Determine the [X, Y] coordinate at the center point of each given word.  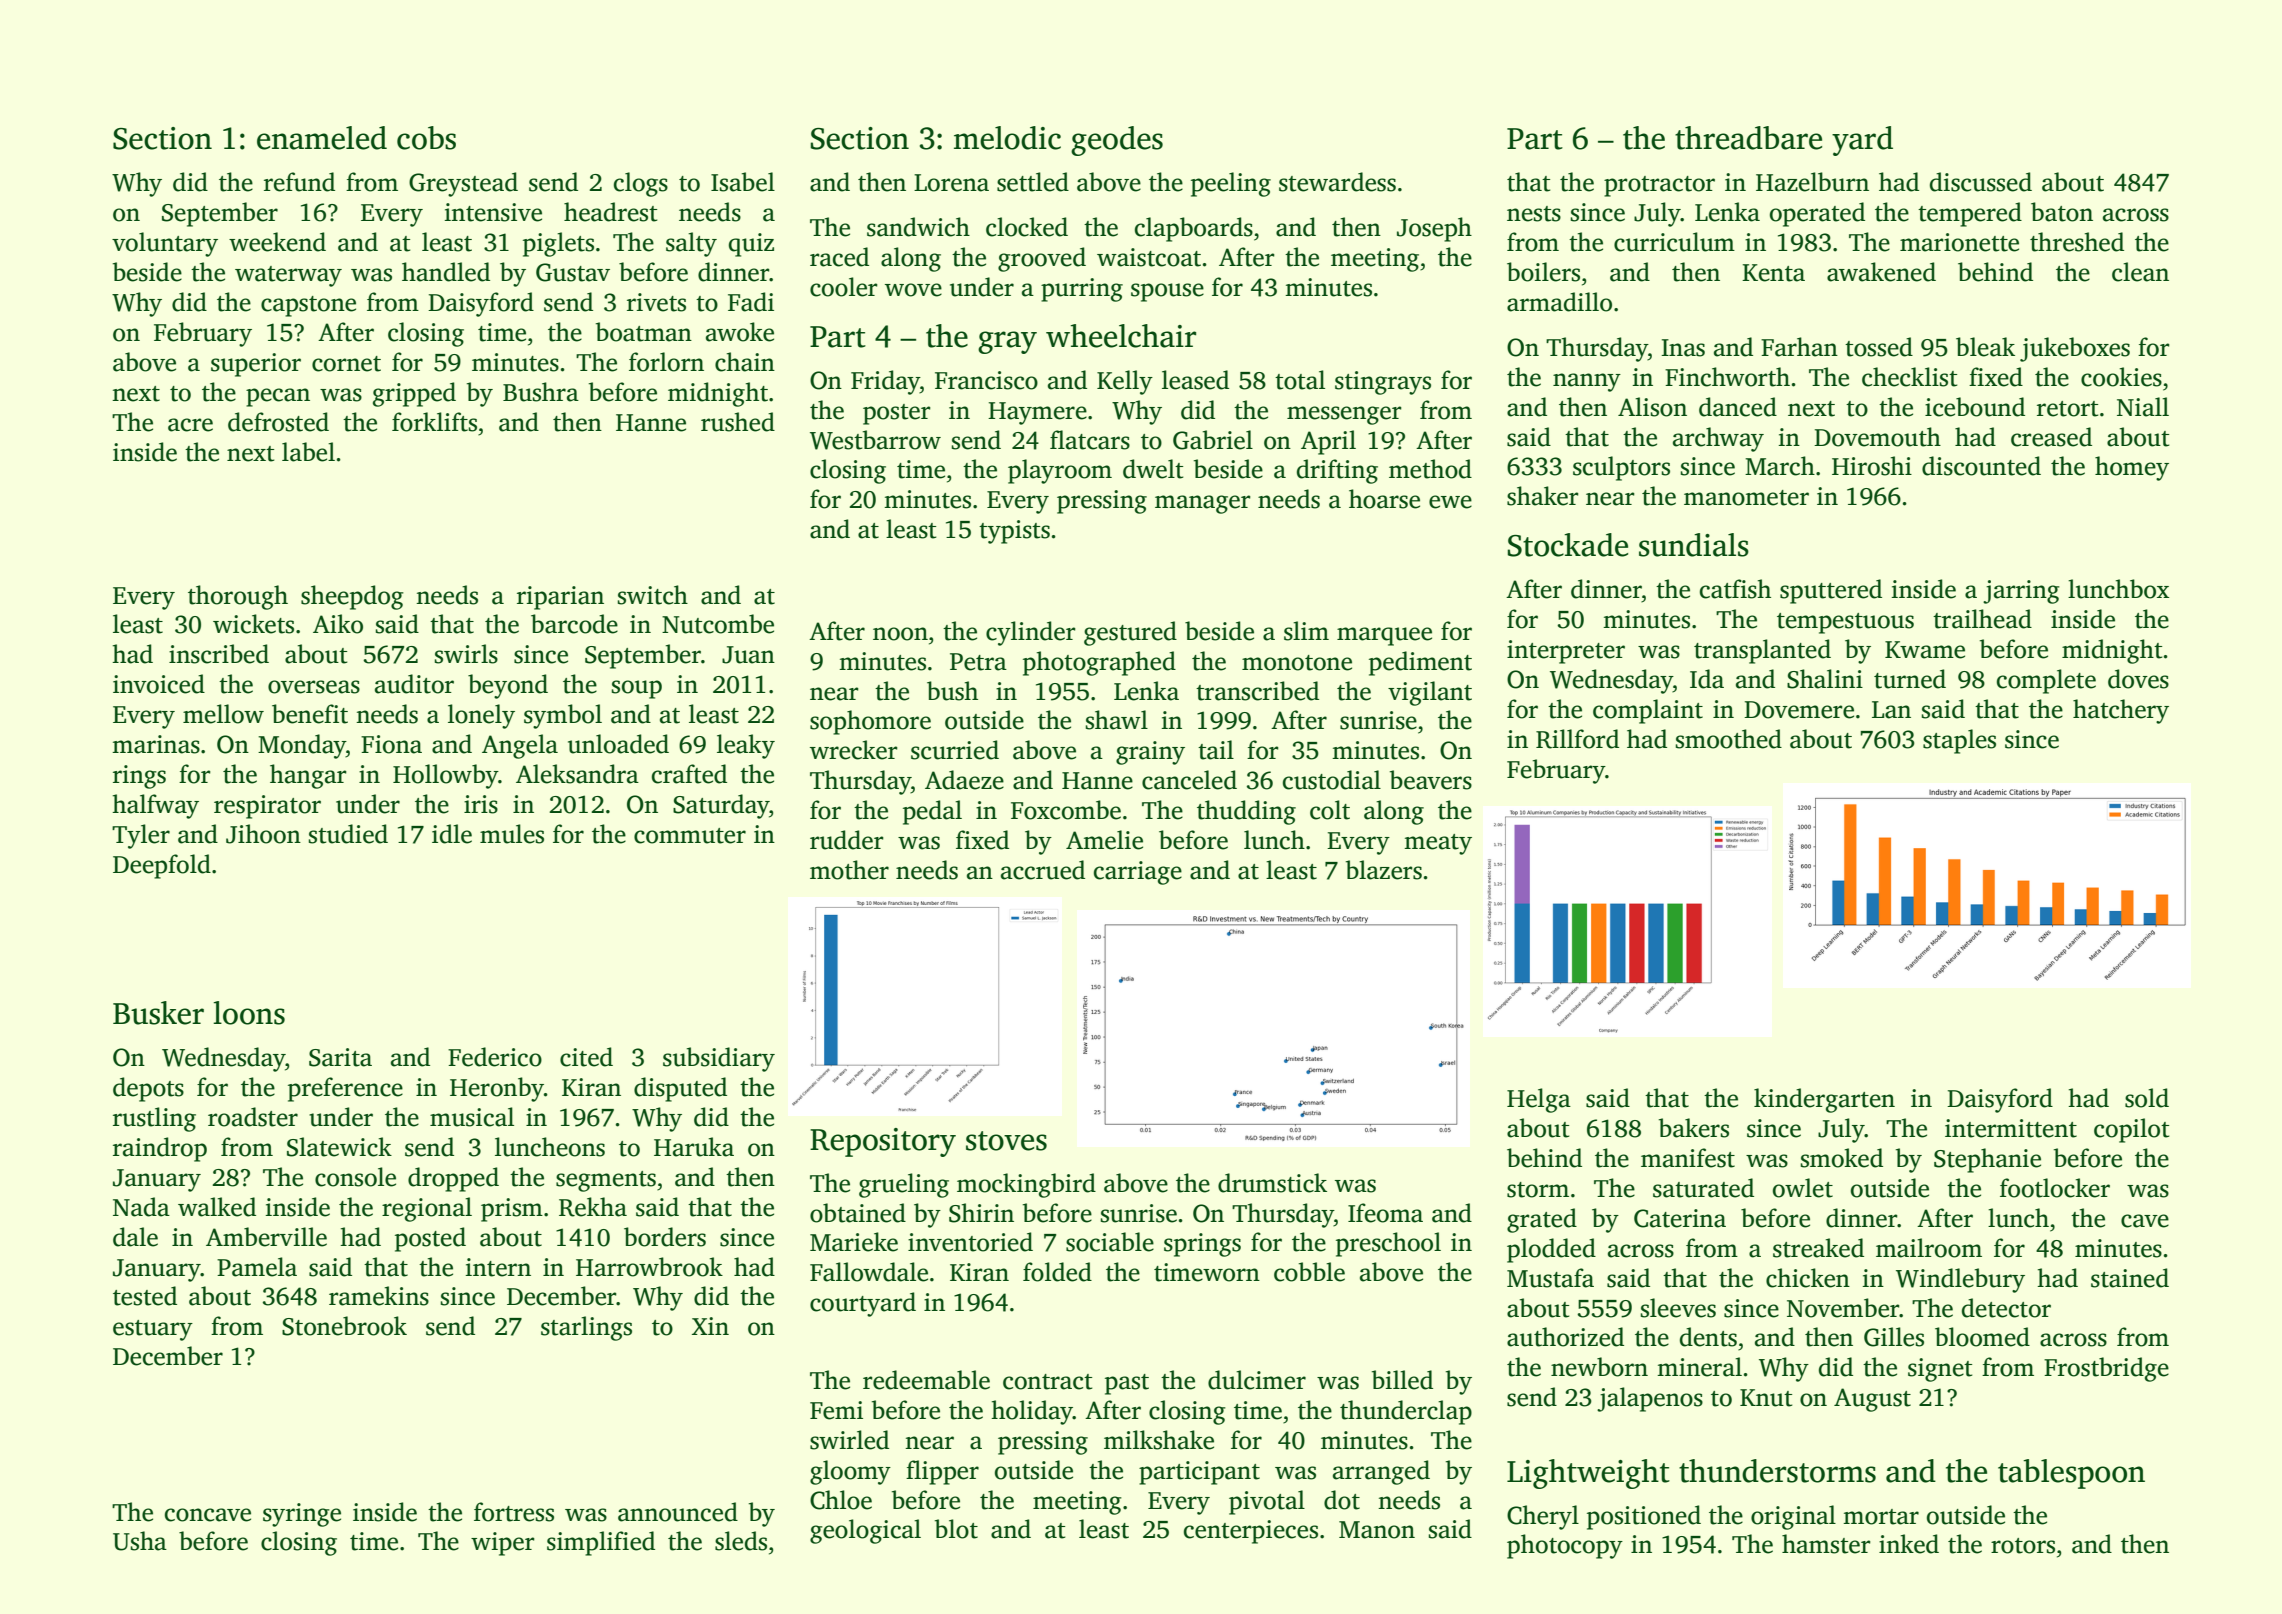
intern [498, 1267]
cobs [426, 138]
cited [586, 1057]
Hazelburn [1812, 182]
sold [2147, 1098]
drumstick [1272, 1183]
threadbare [1748, 138]
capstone [308, 306]
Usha [140, 1541]
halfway [155, 806]
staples [1959, 741]
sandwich [918, 227]
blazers [1384, 870]
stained [2130, 1278]
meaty [1438, 844]
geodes [1117, 141]
